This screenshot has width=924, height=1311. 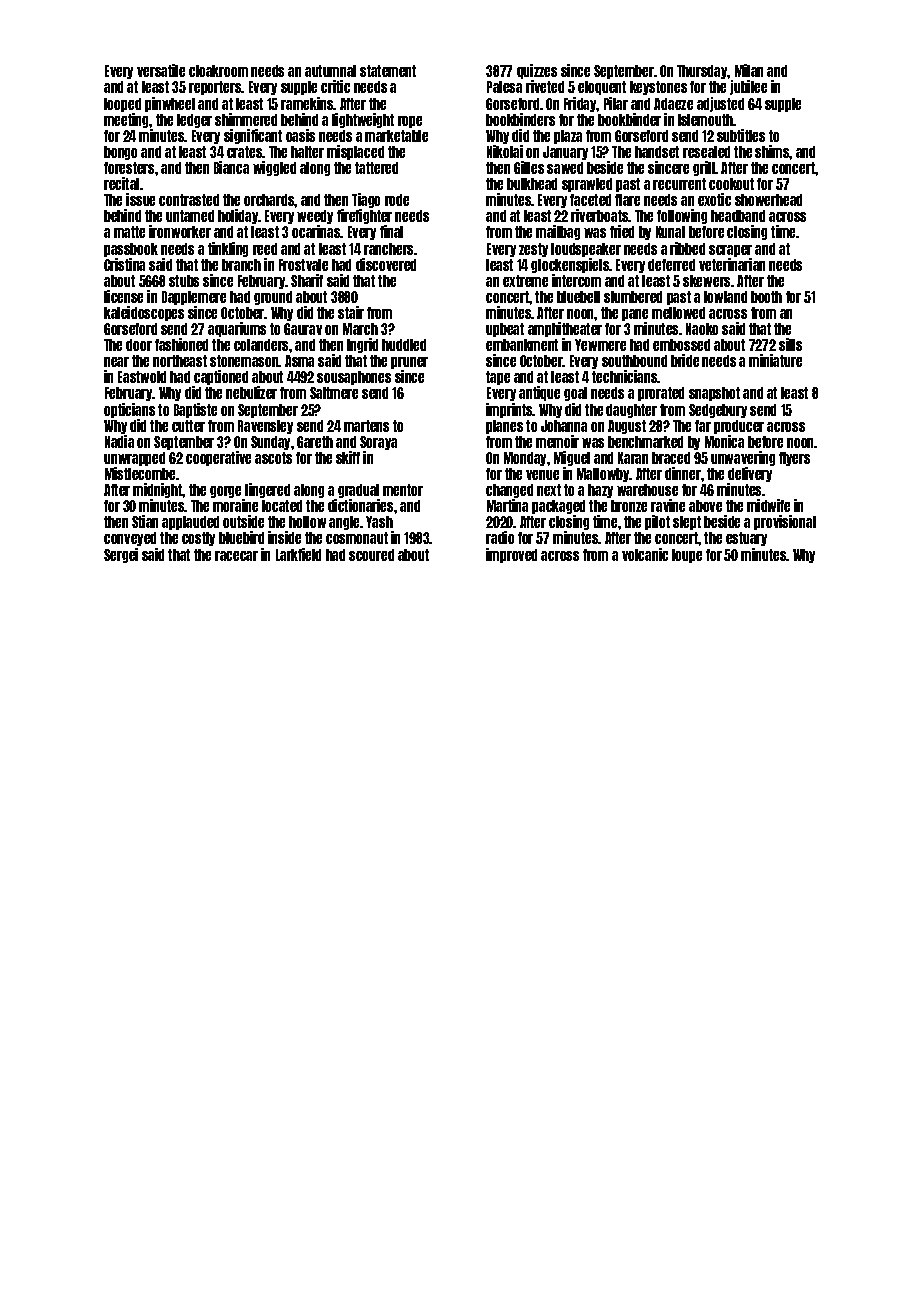 What do you see at coordinates (404, 345) in the screenshot?
I see `huddled` at bounding box center [404, 345].
